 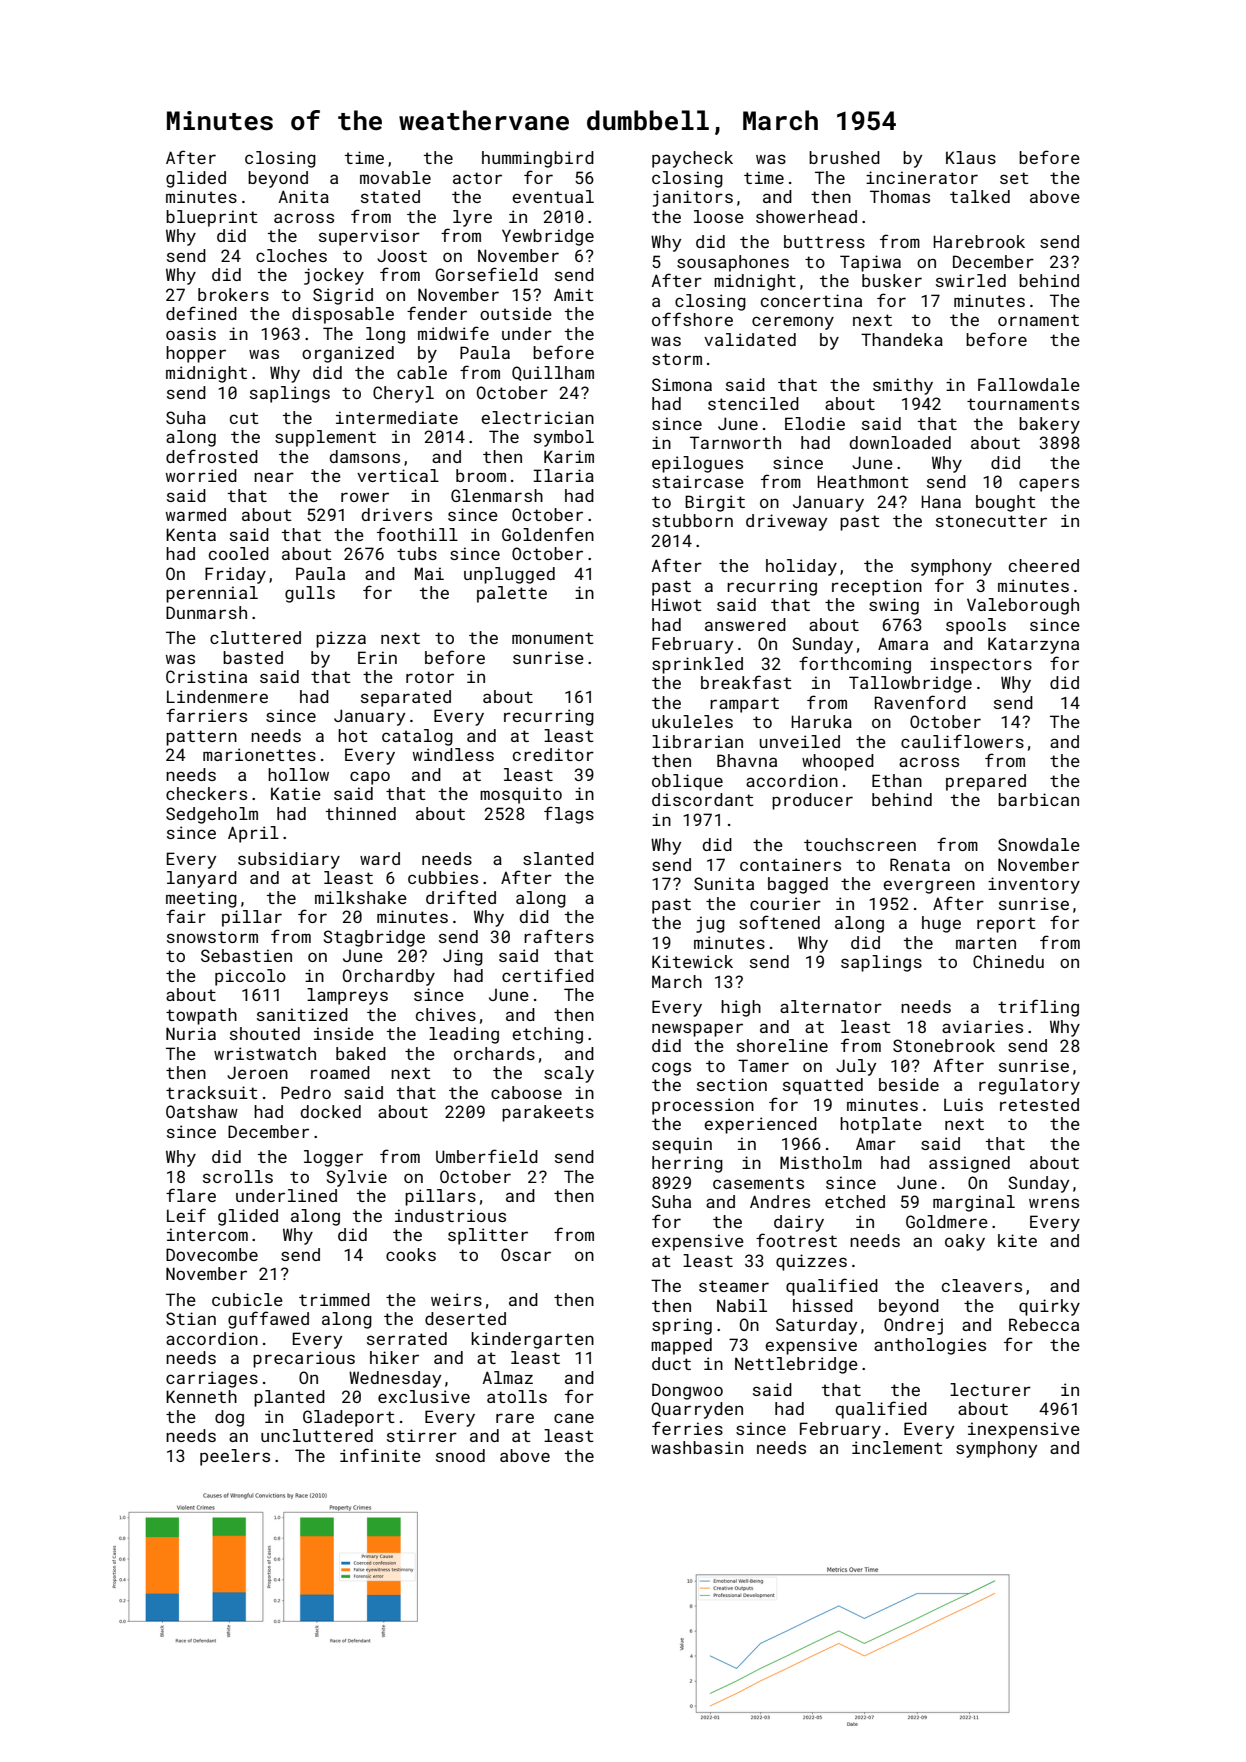 I want to click on Valeborough, so click(x=1023, y=606).
